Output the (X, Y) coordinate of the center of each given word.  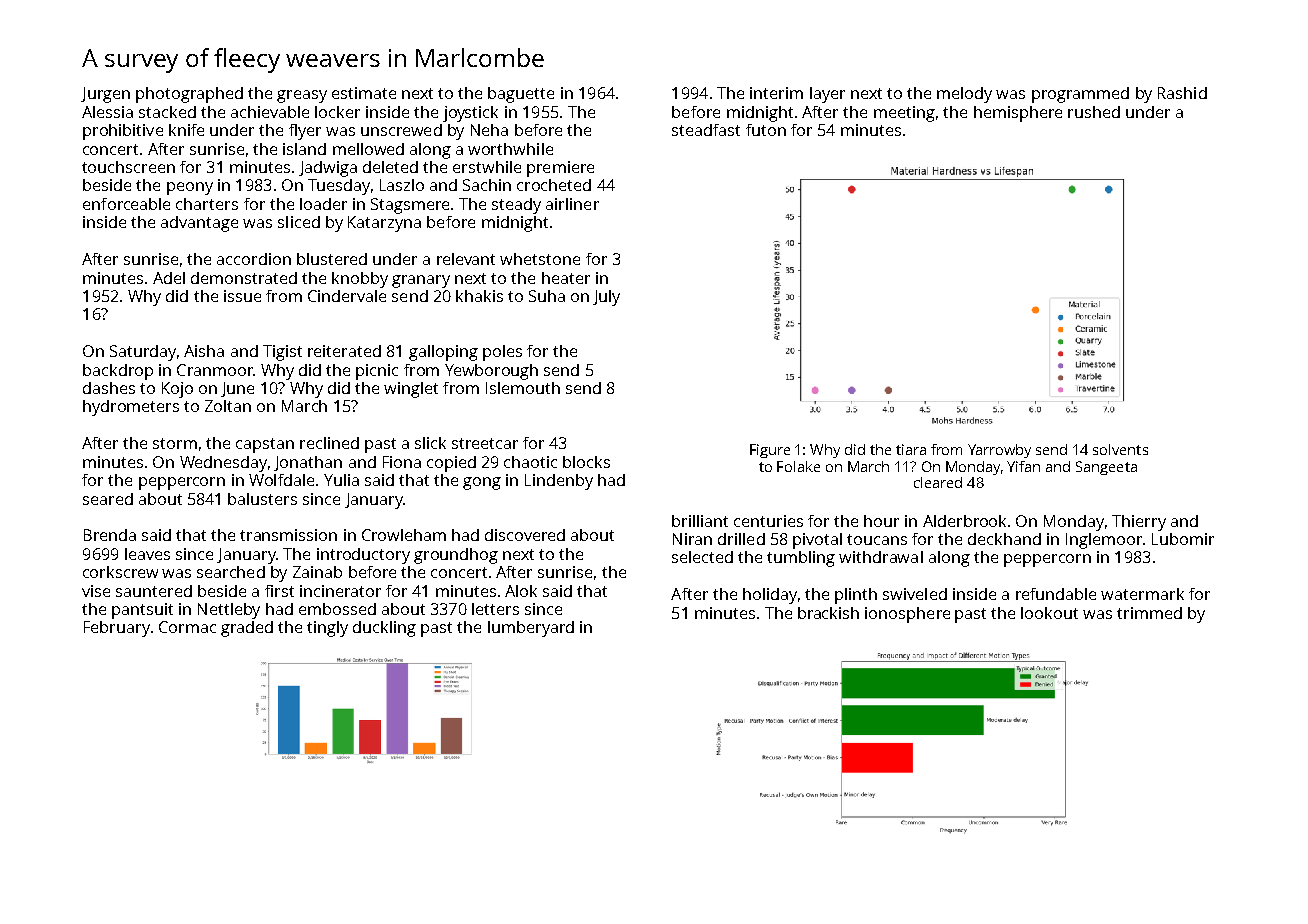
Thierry (1139, 523)
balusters (262, 499)
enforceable (126, 204)
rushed (1094, 112)
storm (175, 443)
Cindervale (347, 296)
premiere (560, 169)
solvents (1120, 449)
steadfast (706, 130)
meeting (904, 114)
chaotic (530, 462)
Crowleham (404, 535)
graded (247, 629)
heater (566, 278)
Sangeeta (1106, 468)
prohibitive (123, 132)
